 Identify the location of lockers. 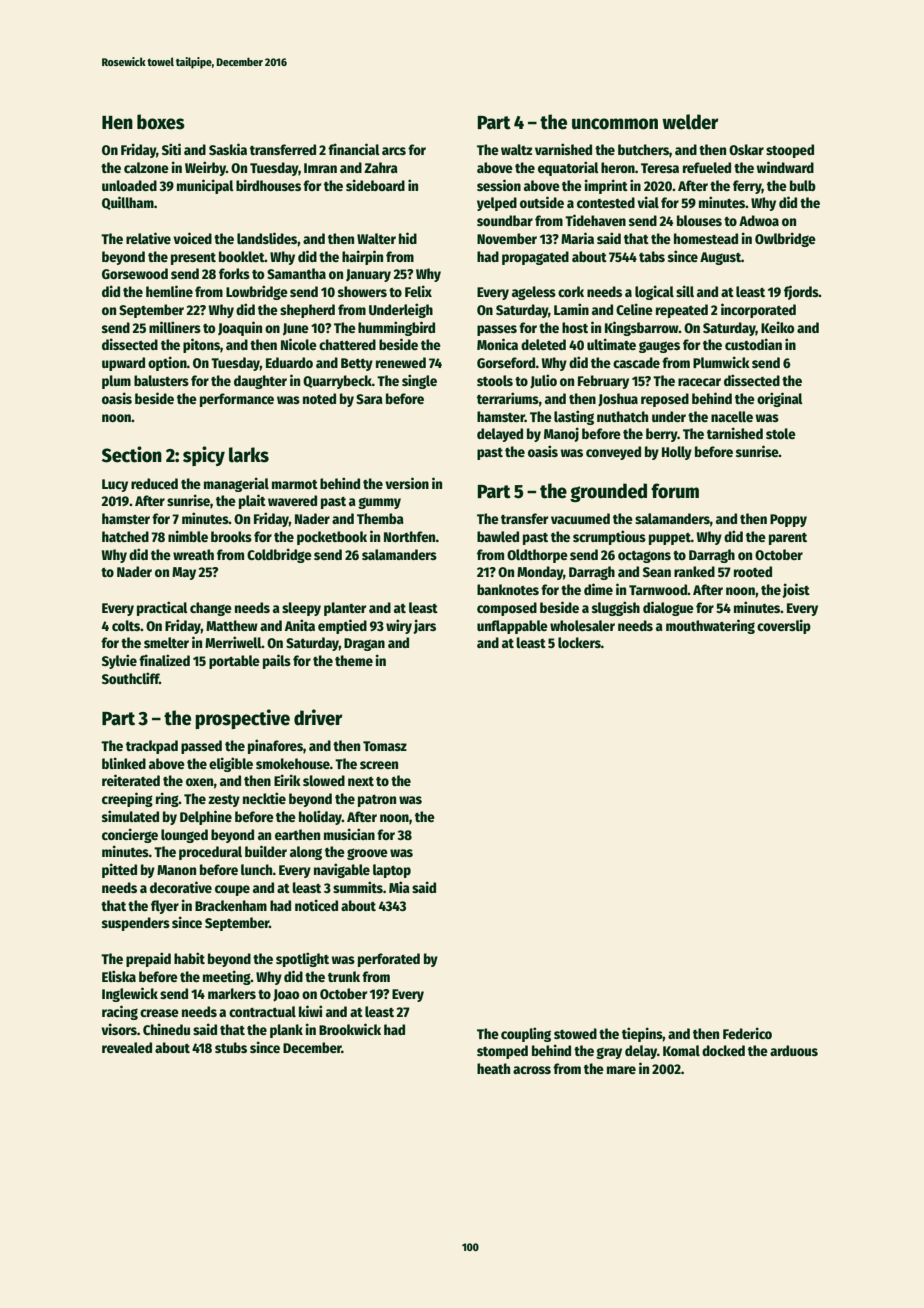
(579, 642).
